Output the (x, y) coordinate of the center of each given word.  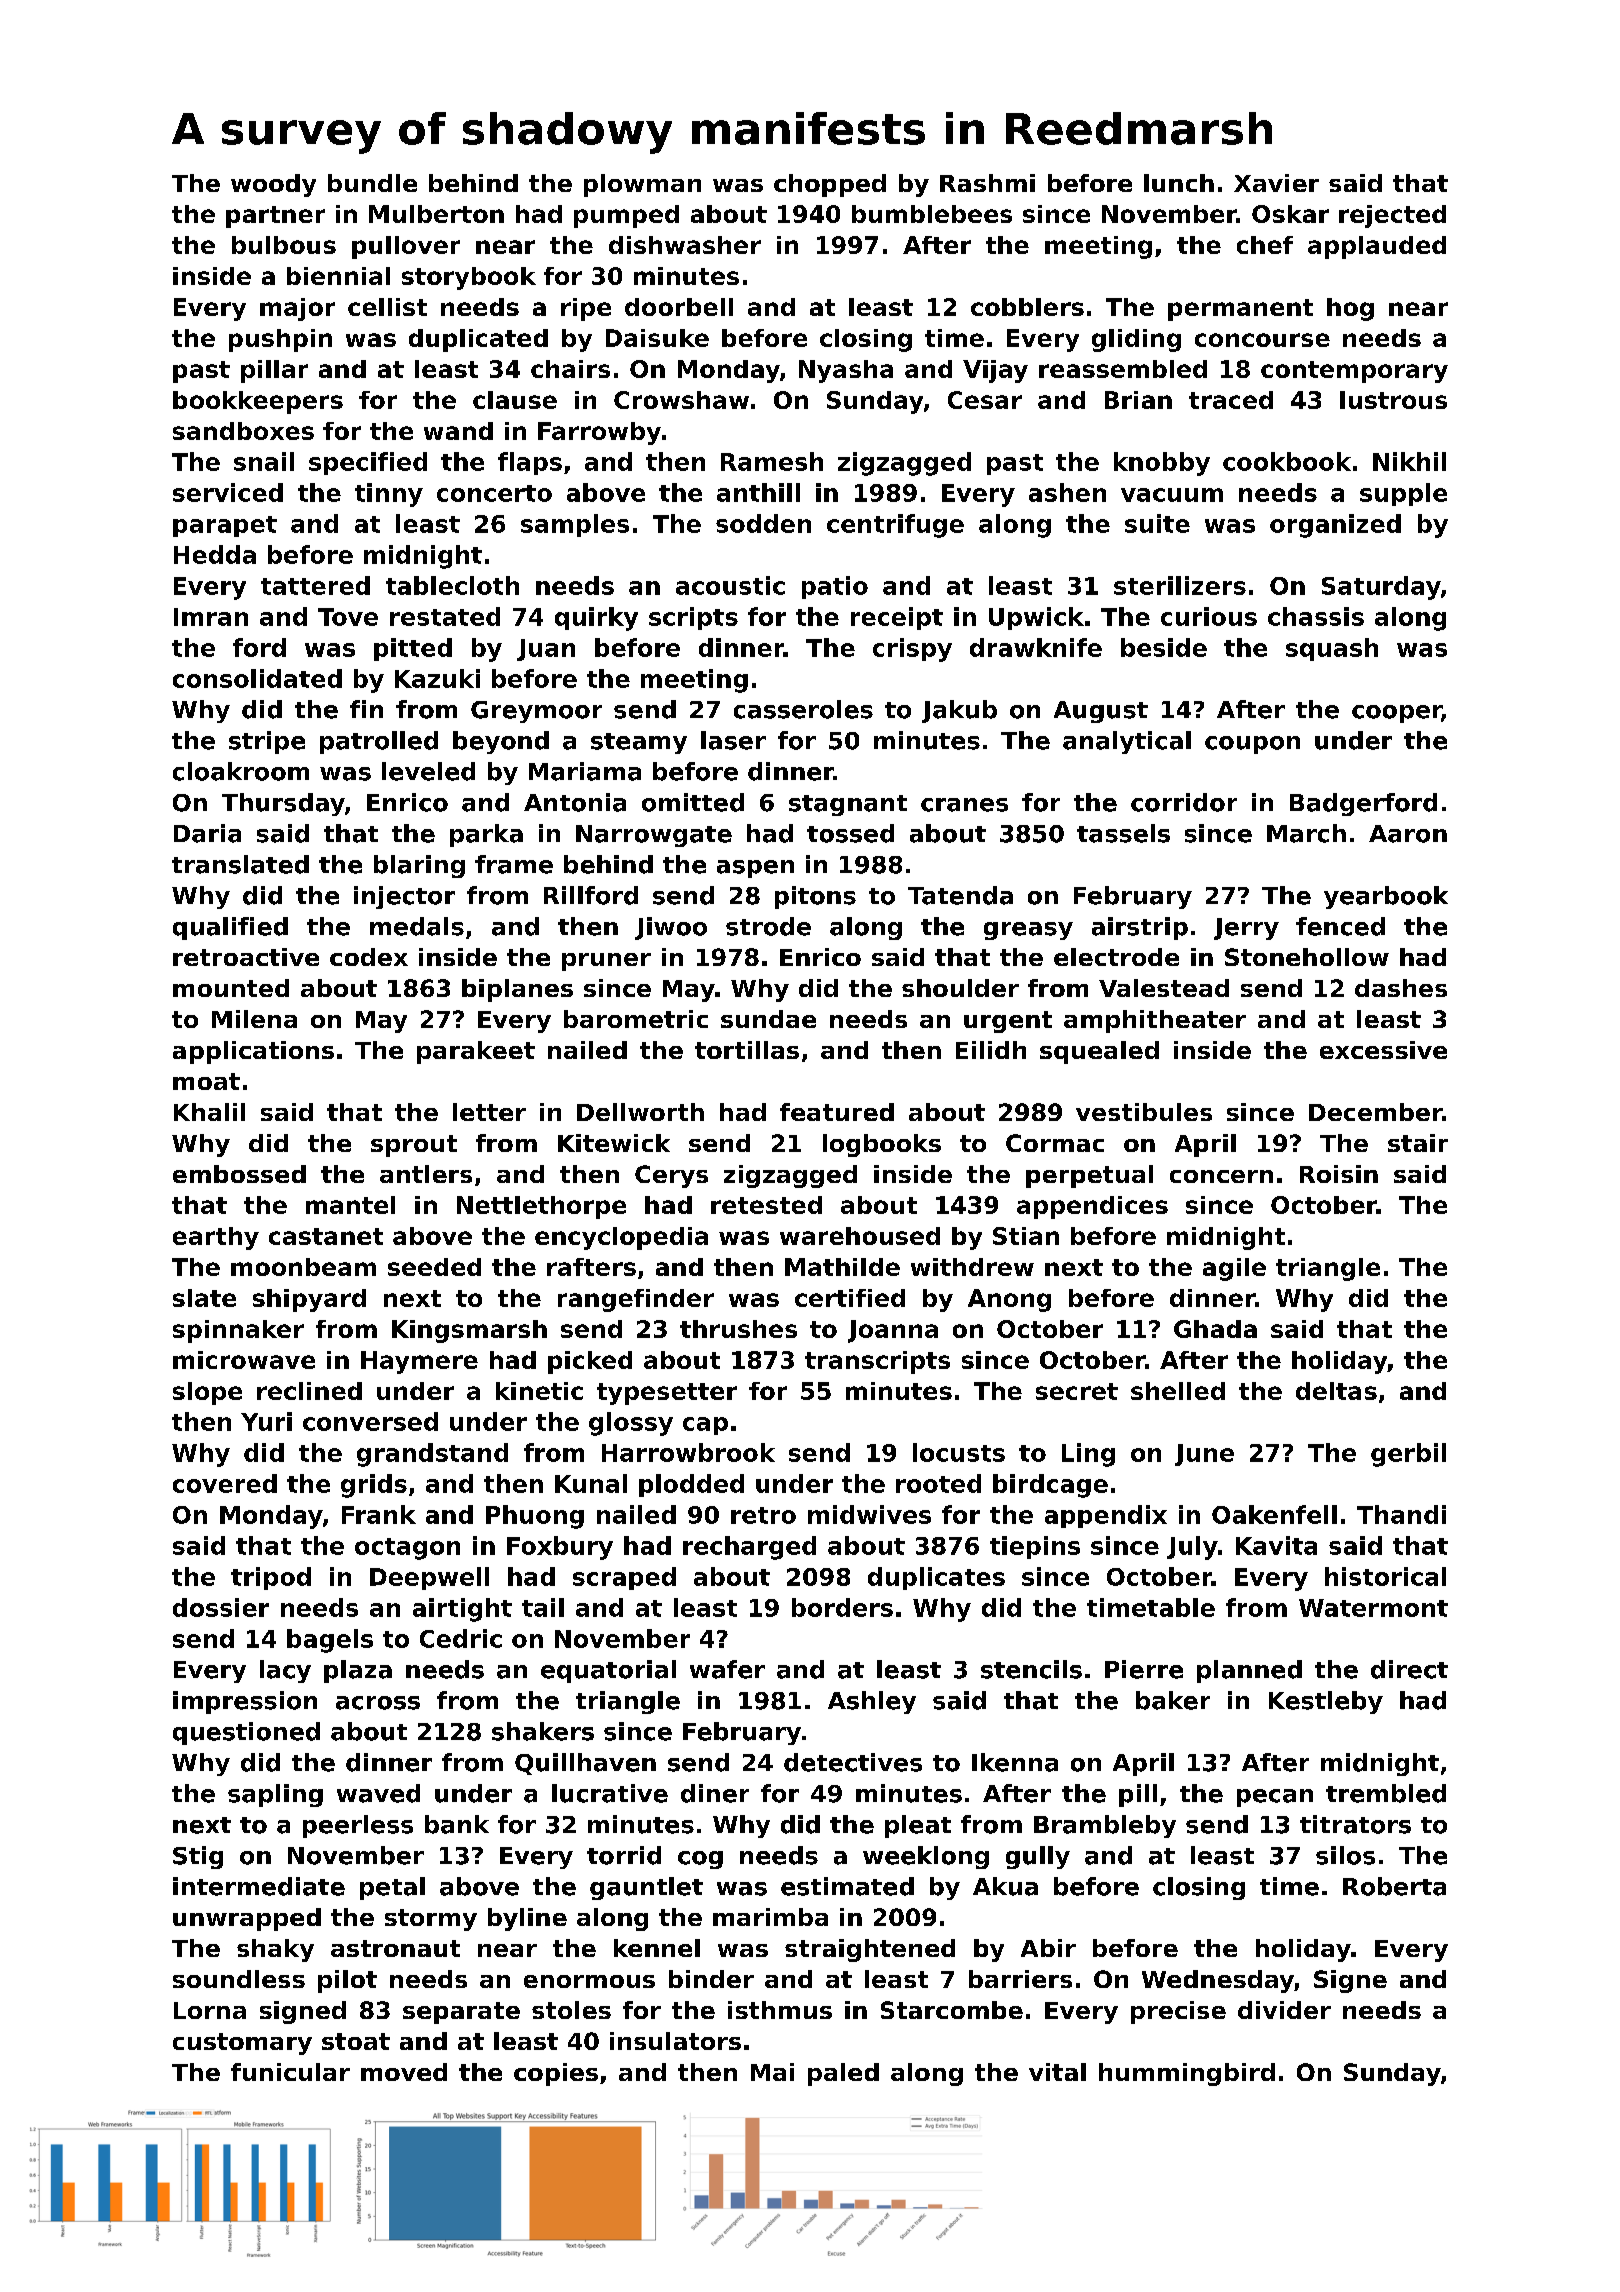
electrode (1116, 957)
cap (705, 1426)
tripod (271, 1578)
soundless (239, 1979)
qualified (230, 928)
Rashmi (987, 183)
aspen (755, 869)
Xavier (1276, 183)
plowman (642, 185)
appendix (1106, 1516)
